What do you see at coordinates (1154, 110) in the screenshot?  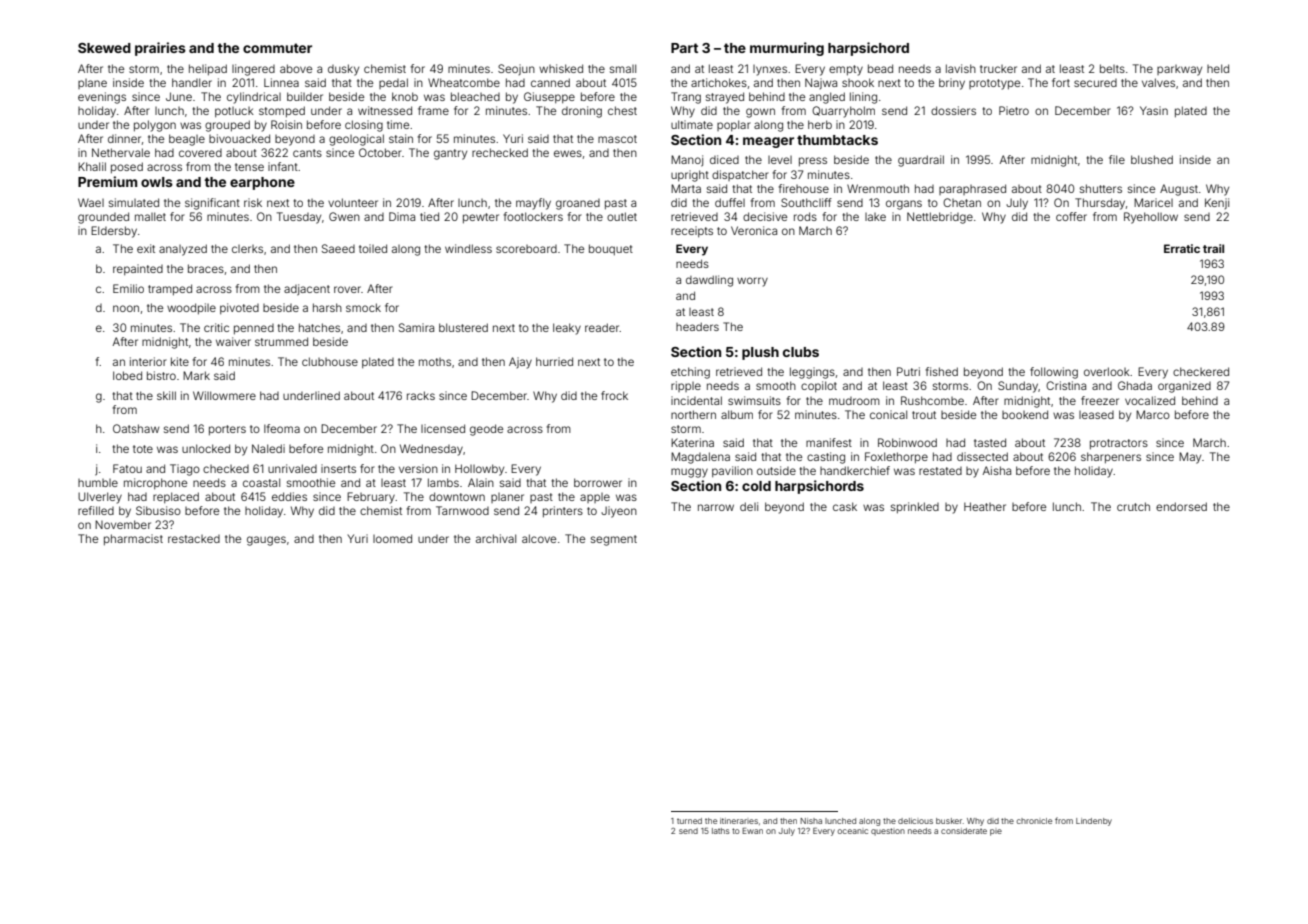 I see `Yasin` at bounding box center [1154, 110].
